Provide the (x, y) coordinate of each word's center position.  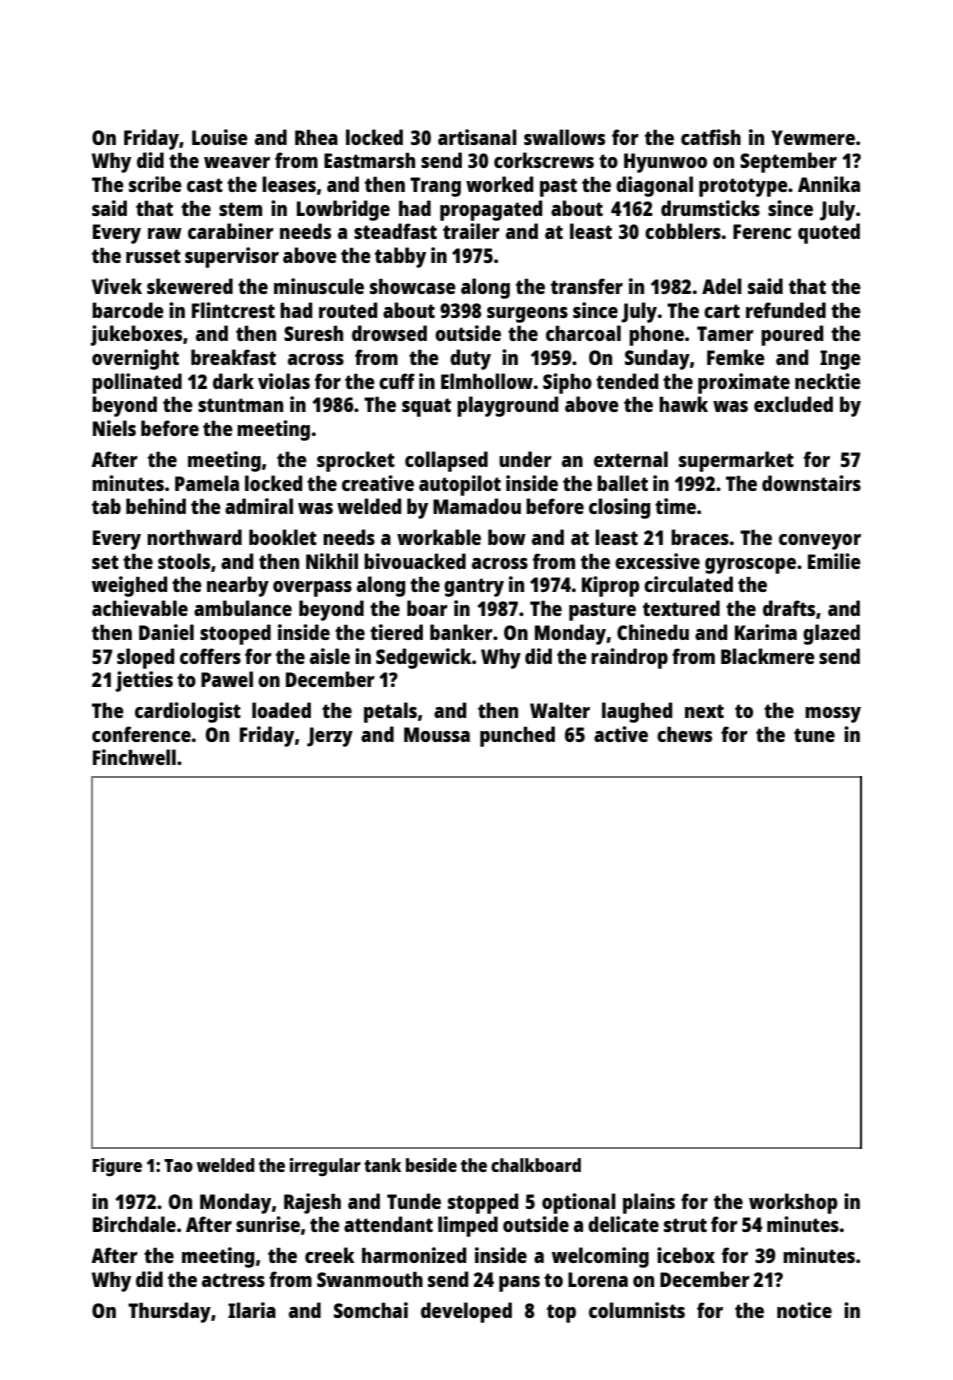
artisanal (477, 137)
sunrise (268, 1224)
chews (684, 734)
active (621, 734)
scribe (155, 184)
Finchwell (134, 757)
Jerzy (330, 737)
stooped (235, 634)
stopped (483, 1203)
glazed (831, 634)
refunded (786, 310)
